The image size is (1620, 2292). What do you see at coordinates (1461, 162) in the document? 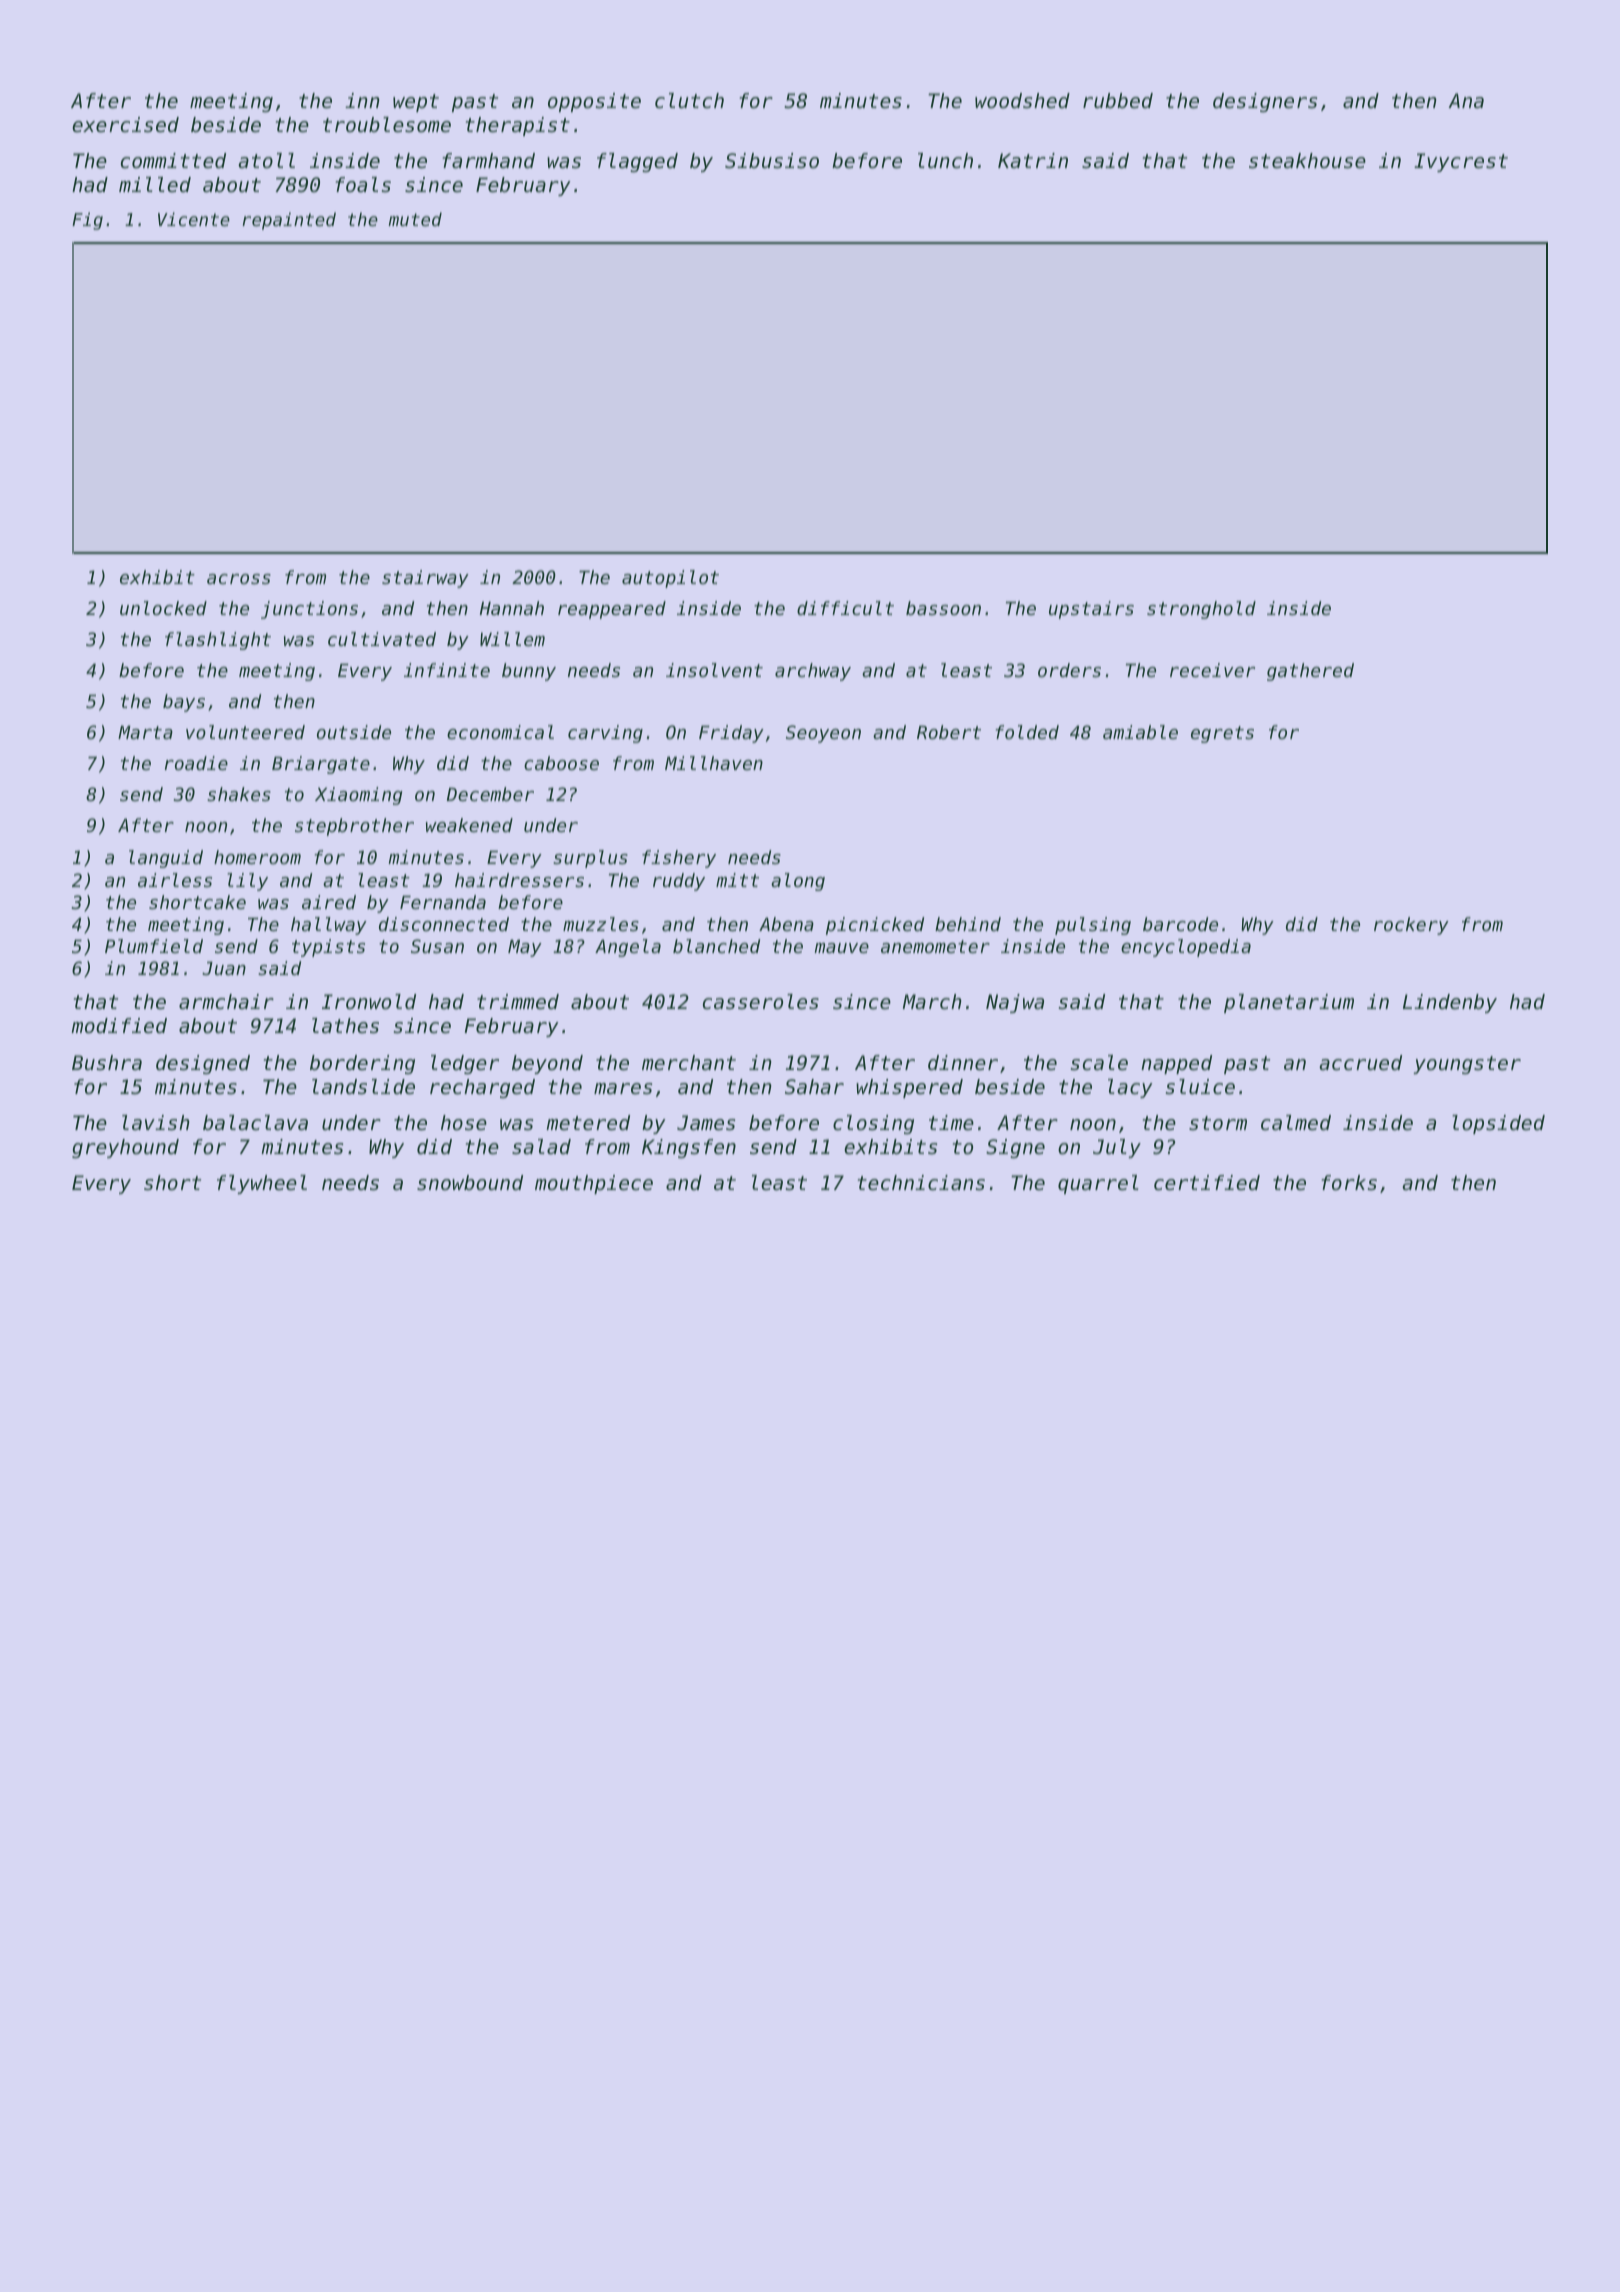
I see `Ivycrest` at bounding box center [1461, 162].
